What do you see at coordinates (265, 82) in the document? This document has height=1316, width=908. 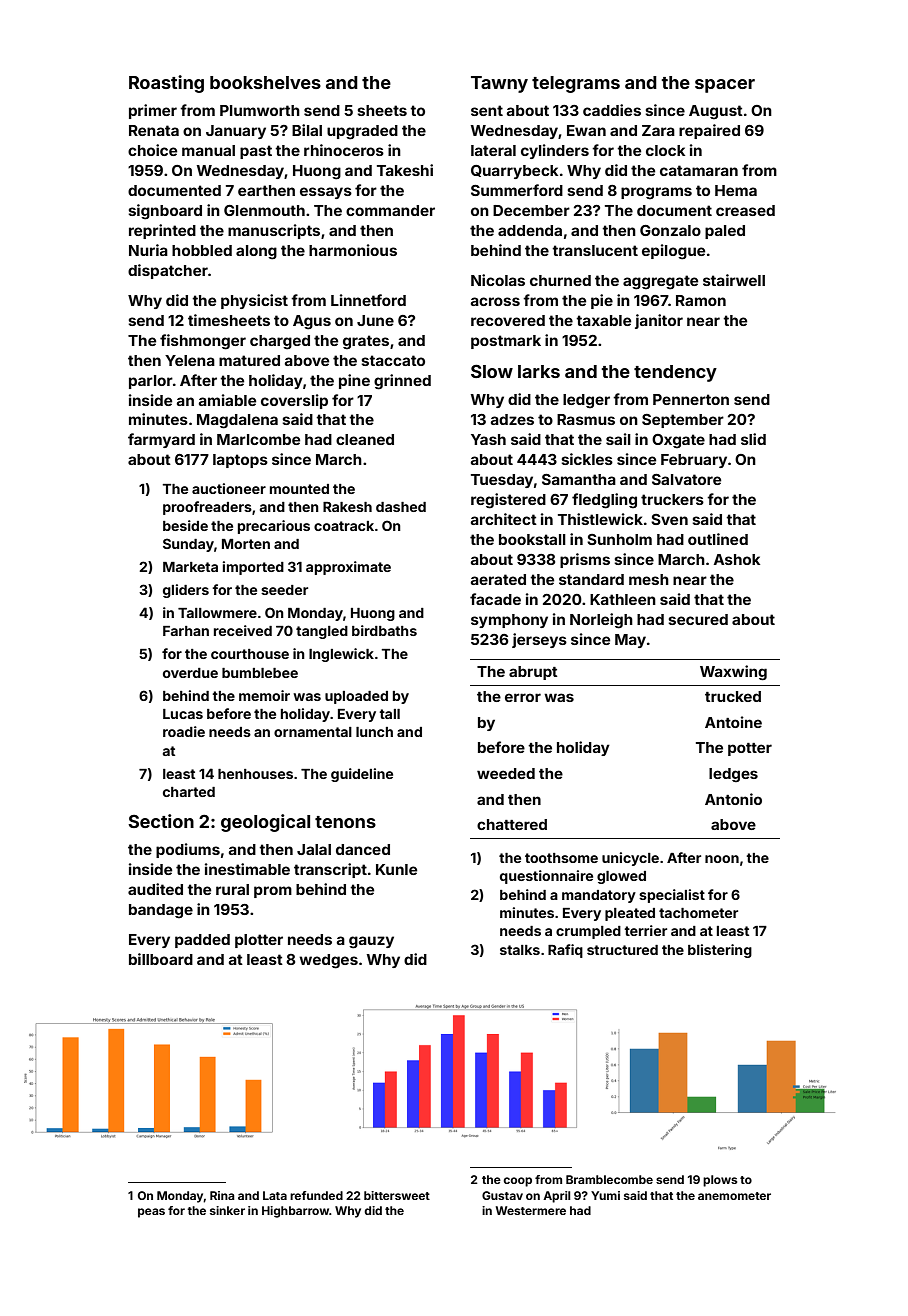 I see `bookshelves` at bounding box center [265, 82].
